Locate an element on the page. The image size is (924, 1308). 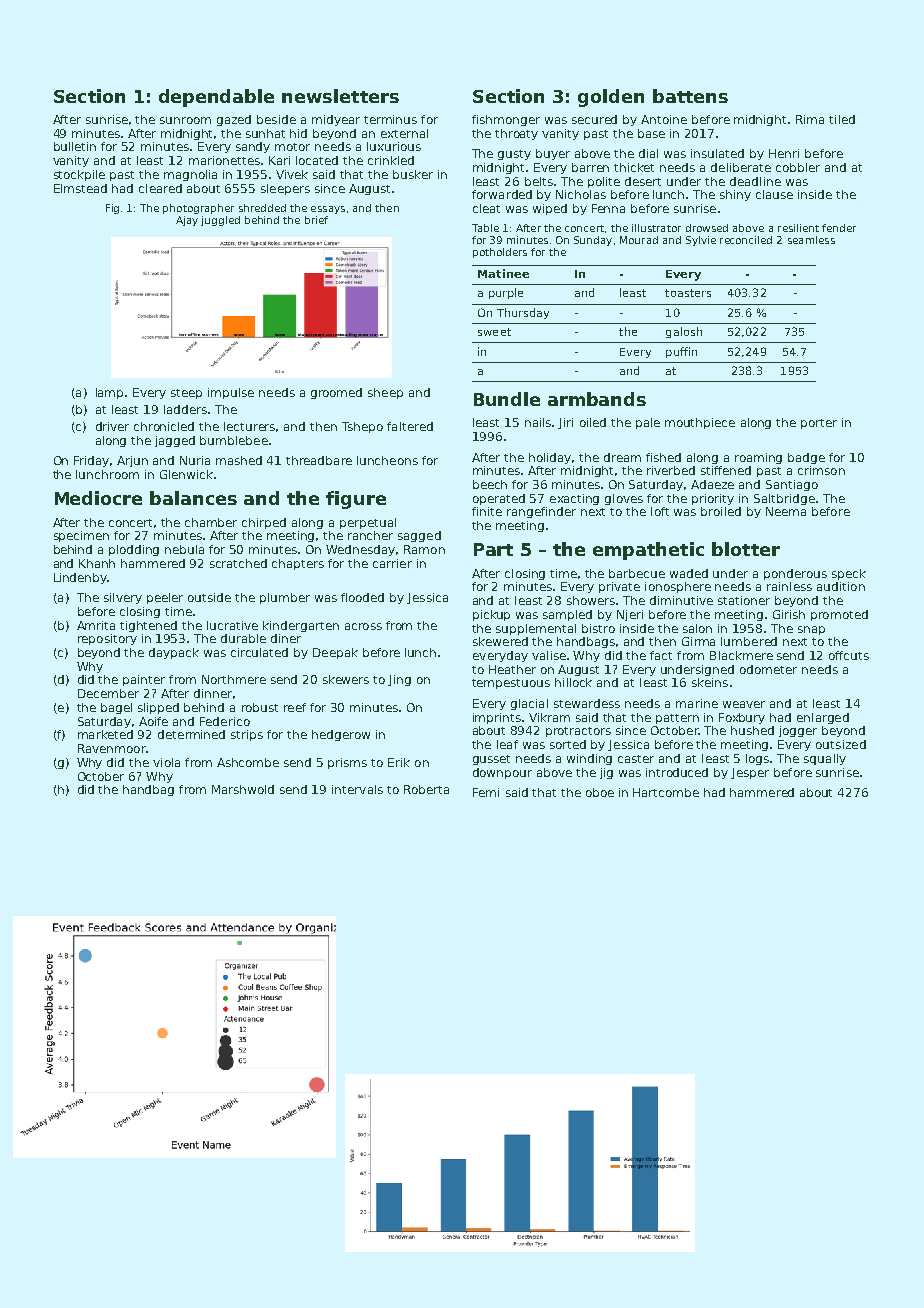
fished is located at coordinates (663, 457).
